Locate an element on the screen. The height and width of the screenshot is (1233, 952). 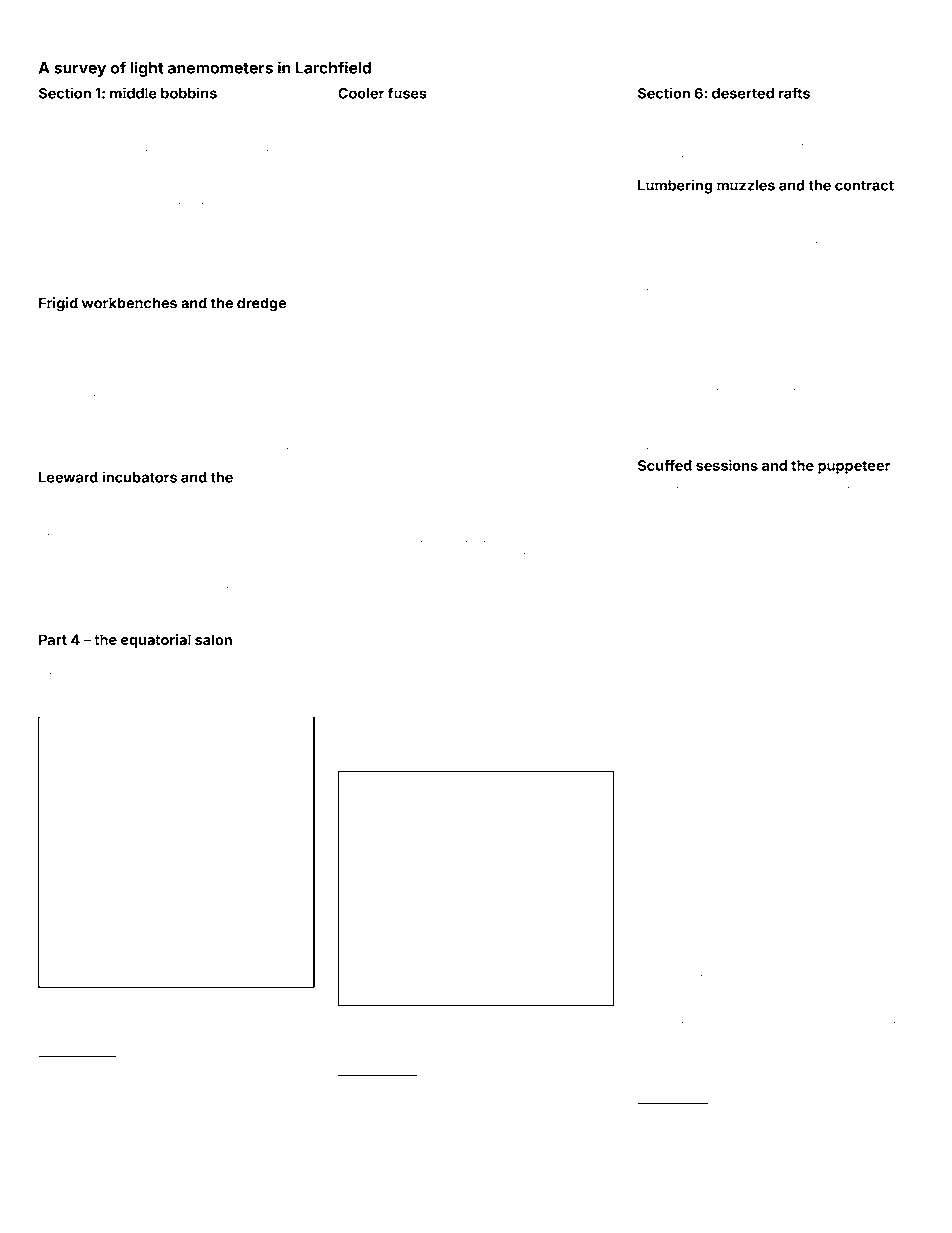
knelt is located at coordinates (648, 949).
